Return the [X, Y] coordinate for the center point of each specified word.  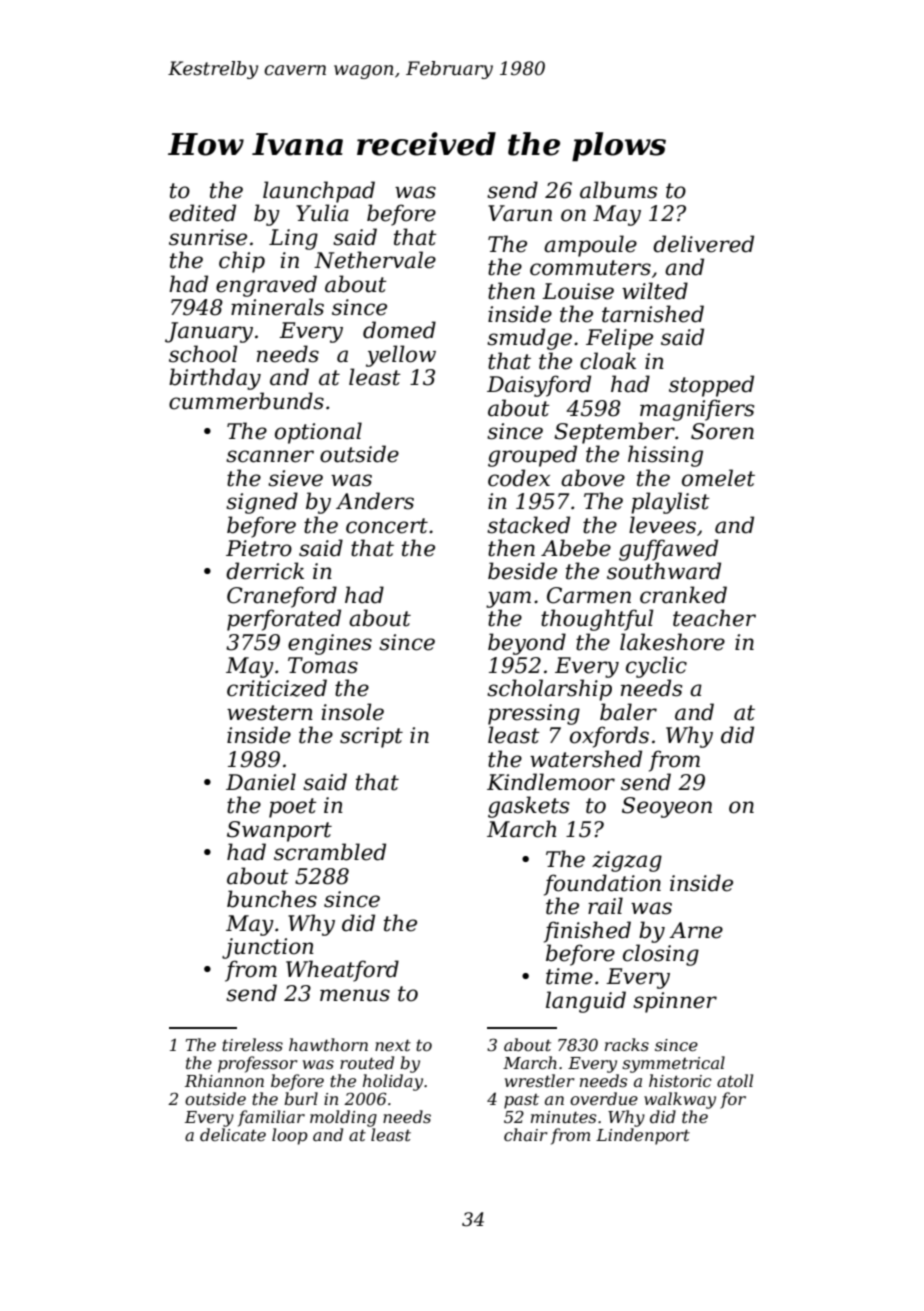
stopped [711, 386]
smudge [529, 339]
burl [301, 1098]
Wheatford [342, 971]
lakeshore [672, 642]
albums [618, 190]
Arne [696, 930]
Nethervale [375, 260]
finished [587, 932]
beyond [527, 644]
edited [202, 213]
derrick [265, 571]
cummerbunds [246, 401]
